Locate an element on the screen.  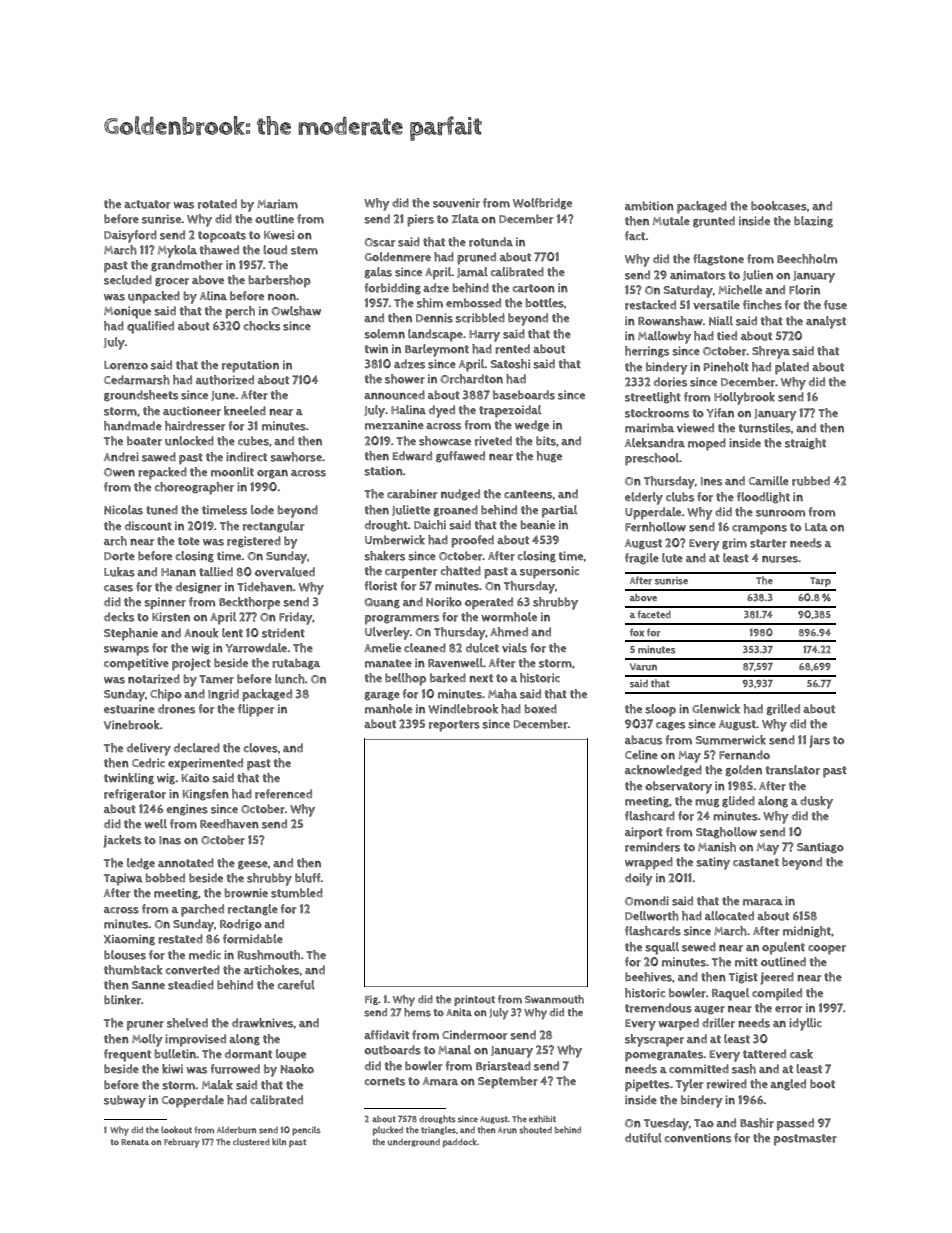
blazing is located at coordinates (813, 222).
